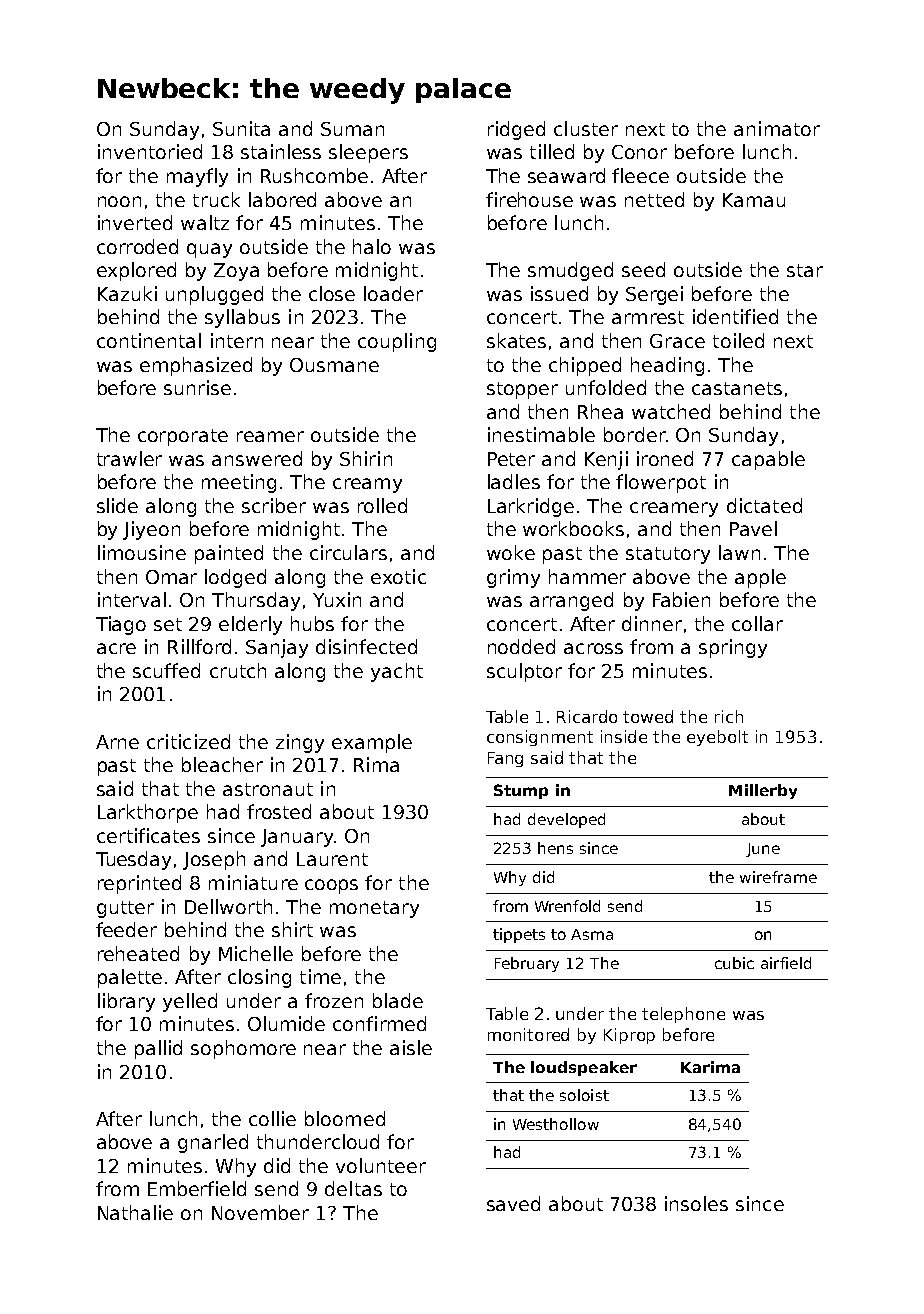 The height and width of the screenshot is (1314, 924). I want to click on deltas, so click(353, 1188).
